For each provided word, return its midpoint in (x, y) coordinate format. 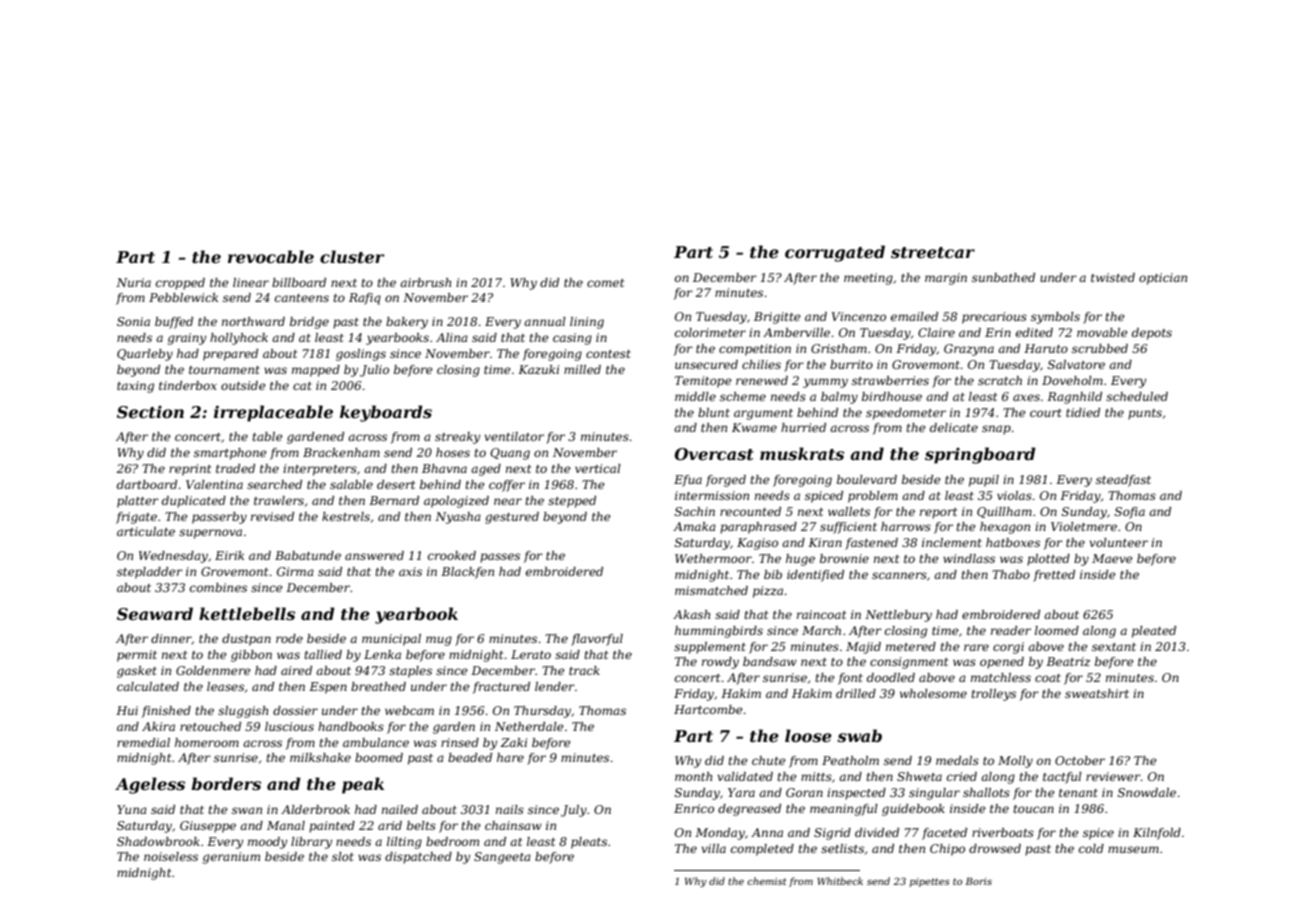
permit (137, 656)
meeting (868, 279)
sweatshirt (1097, 693)
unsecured (706, 364)
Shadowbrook (158, 841)
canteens (302, 298)
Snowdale (1147, 792)
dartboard (147, 484)
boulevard (867, 479)
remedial (143, 742)
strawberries (890, 380)
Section (150, 412)
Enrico (694, 808)
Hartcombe (708, 709)
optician (1163, 279)
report (938, 513)
